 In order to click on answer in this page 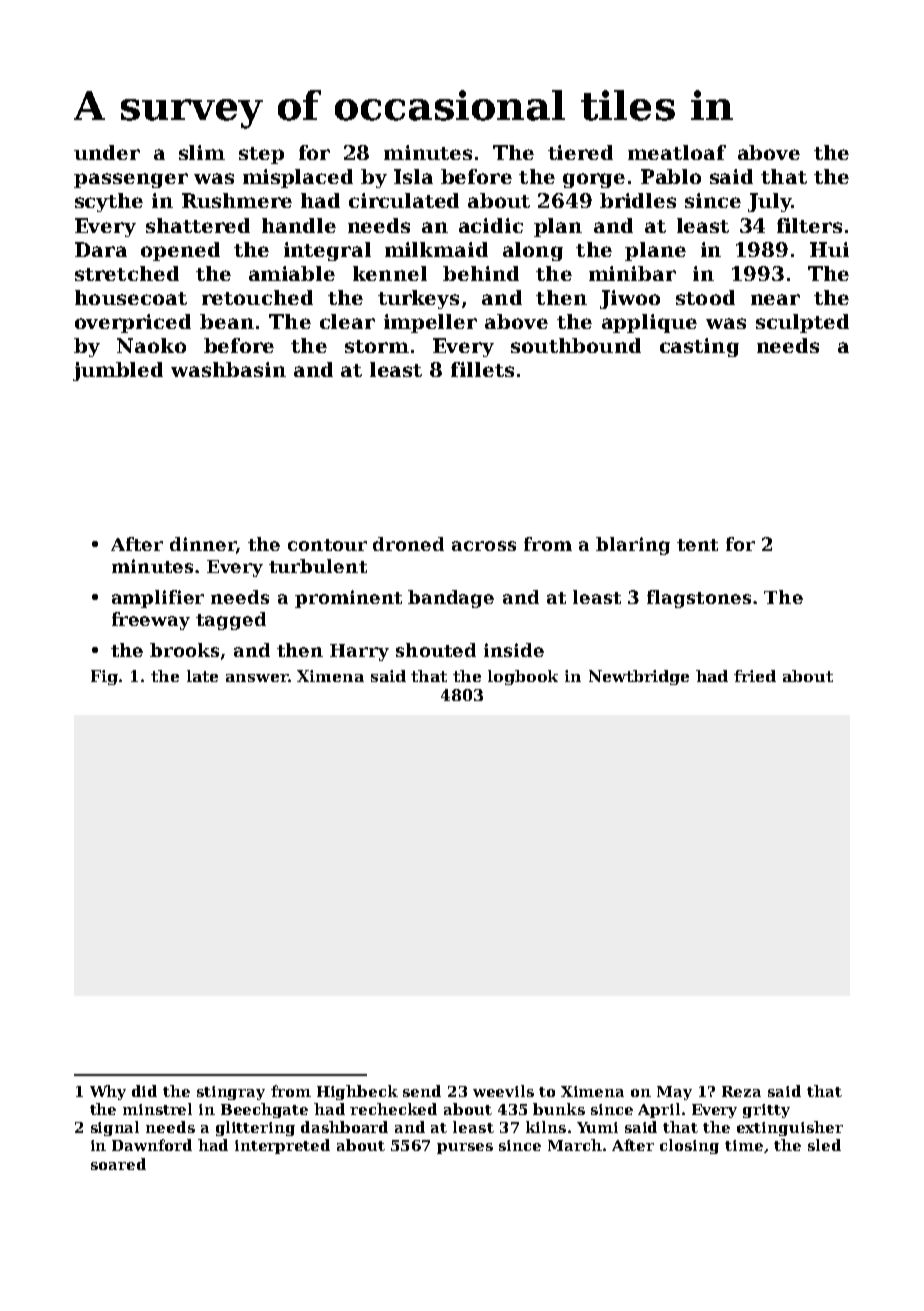, I will do `click(257, 678)`.
